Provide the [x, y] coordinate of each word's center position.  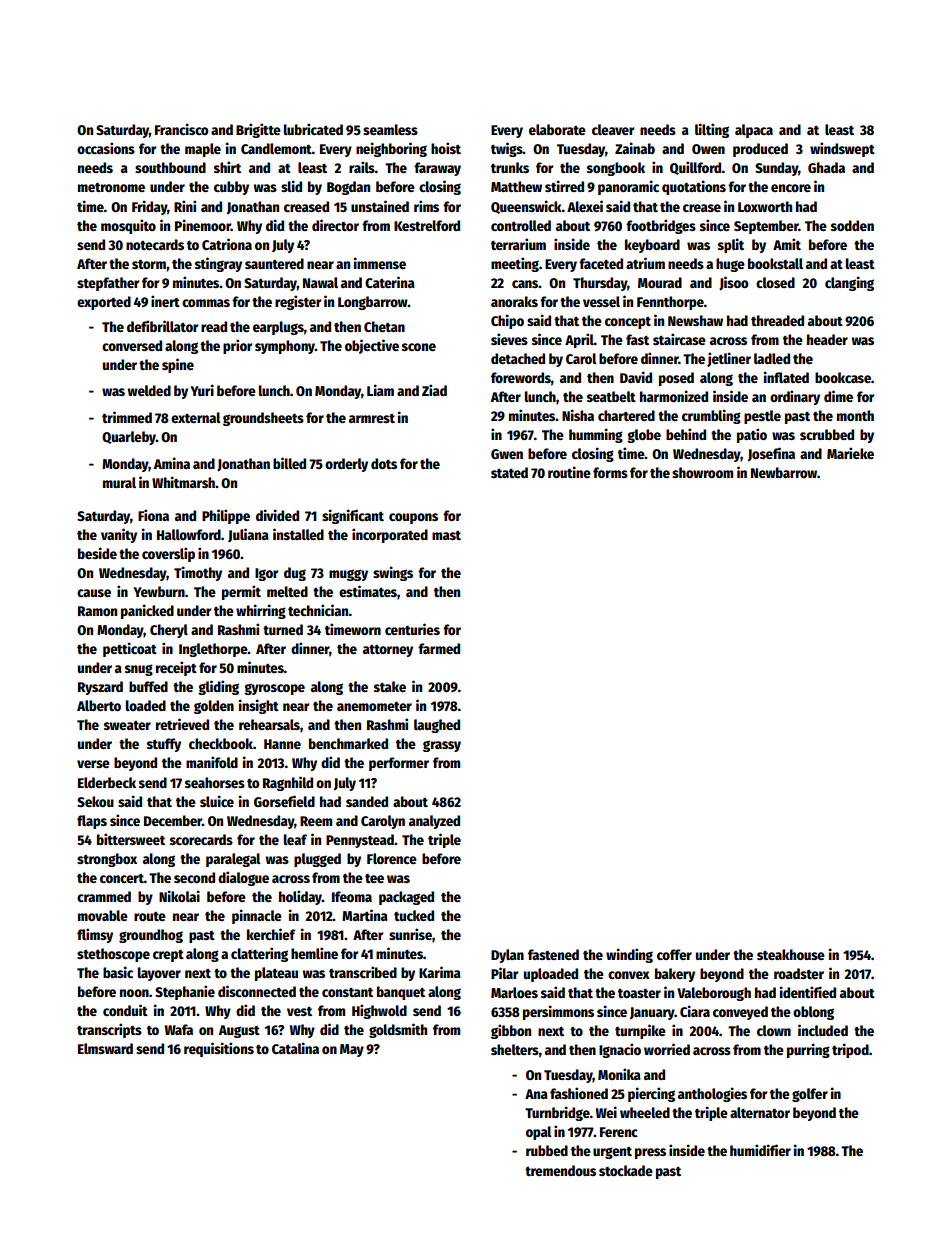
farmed [439, 648]
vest [299, 1011]
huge [730, 265]
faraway [437, 169]
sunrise [410, 934]
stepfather [108, 284]
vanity [119, 535]
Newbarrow [784, 472]
